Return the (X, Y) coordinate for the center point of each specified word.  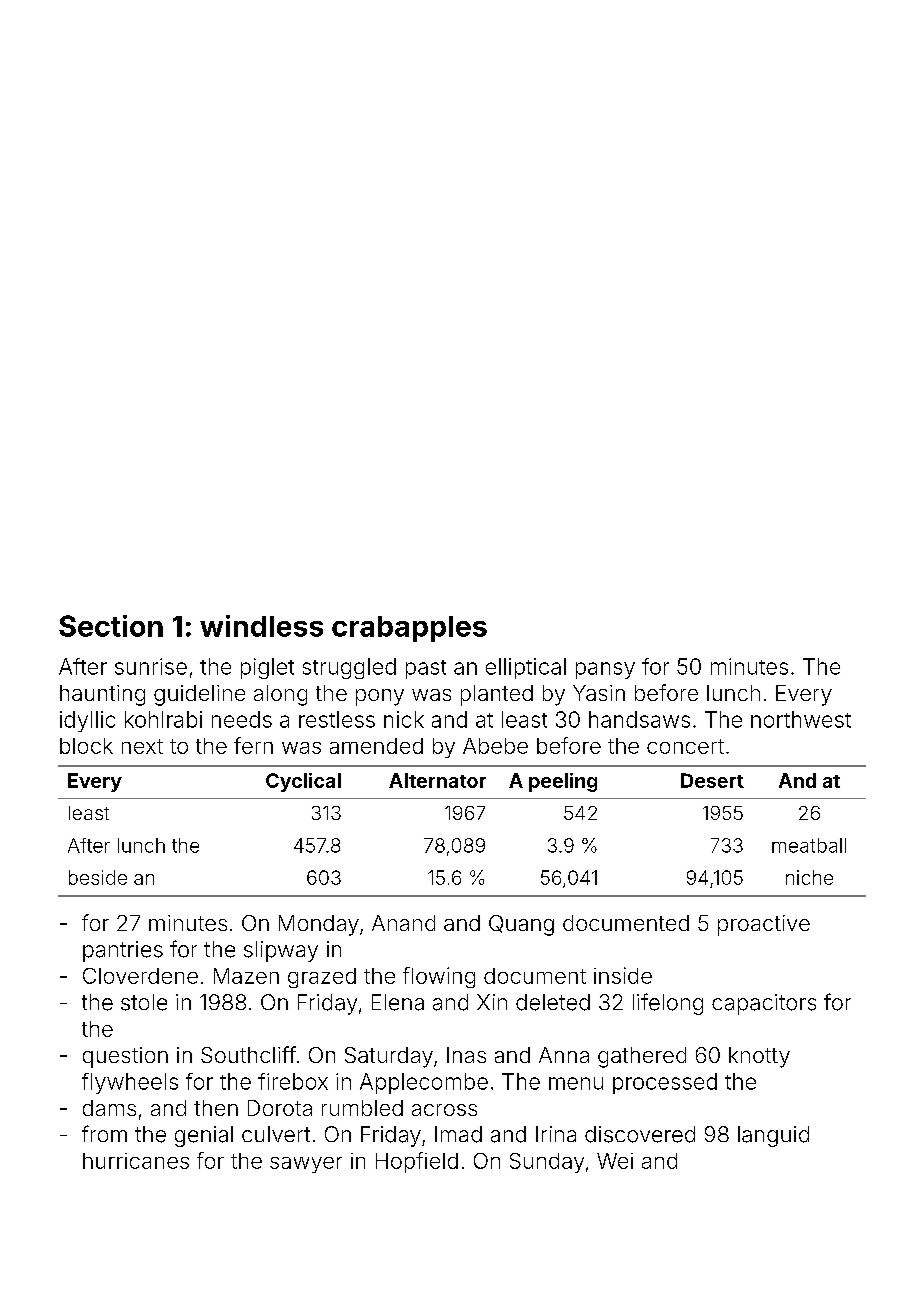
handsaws (639, 719)
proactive (764, 925)
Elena (398, 1002)
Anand (403, 923)
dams (109, 1108)
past (426, 669)
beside (98, 877)
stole (144, 1002)
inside (623, 975)
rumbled (362, 1108)
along (280, 695)
